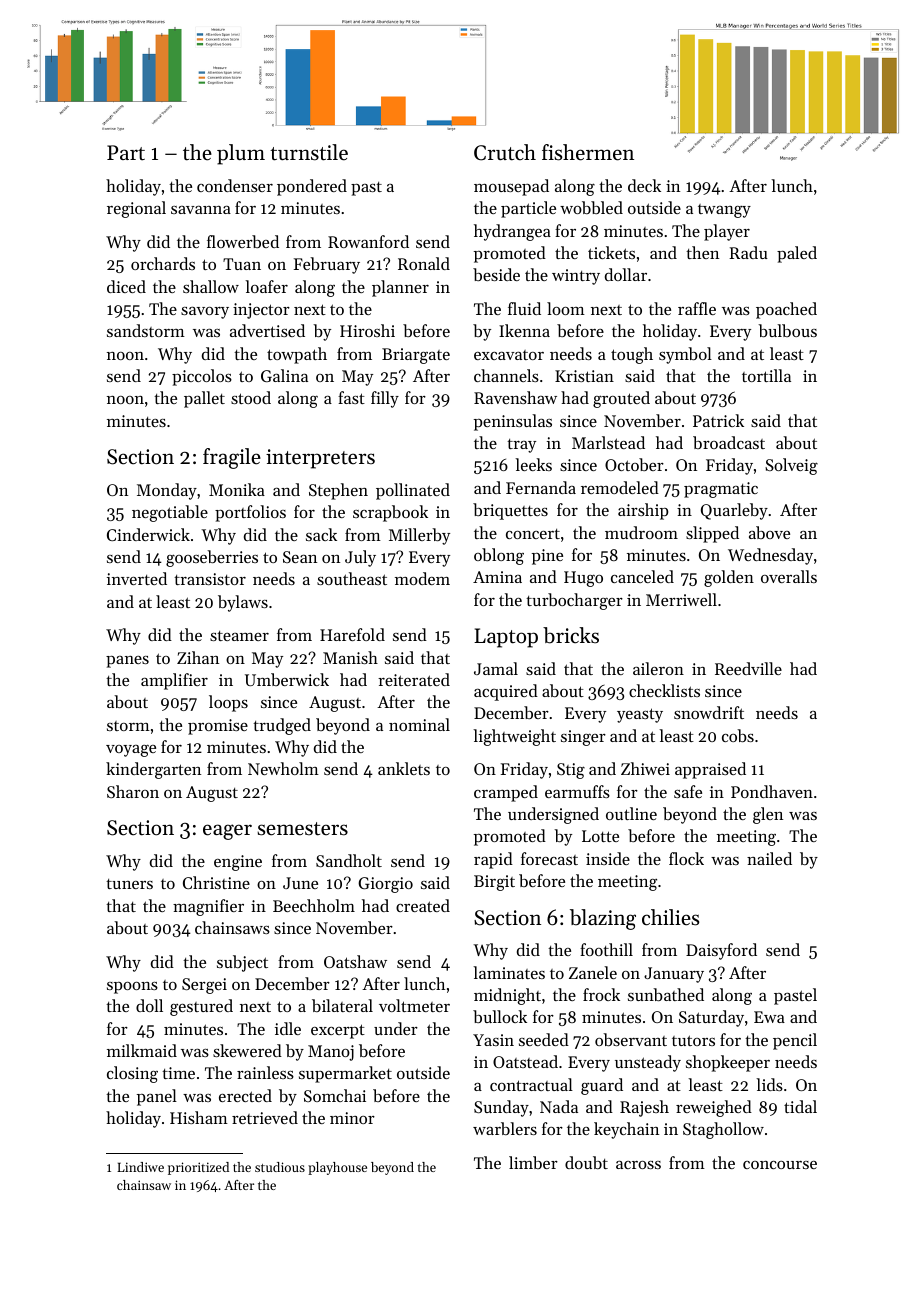 Image resolution: width=924 pixels, height=1314 pixels. What do you see at coordinates (337, 1168) in the document?
I see `playhouse` at bounding box center [337, 1168].
